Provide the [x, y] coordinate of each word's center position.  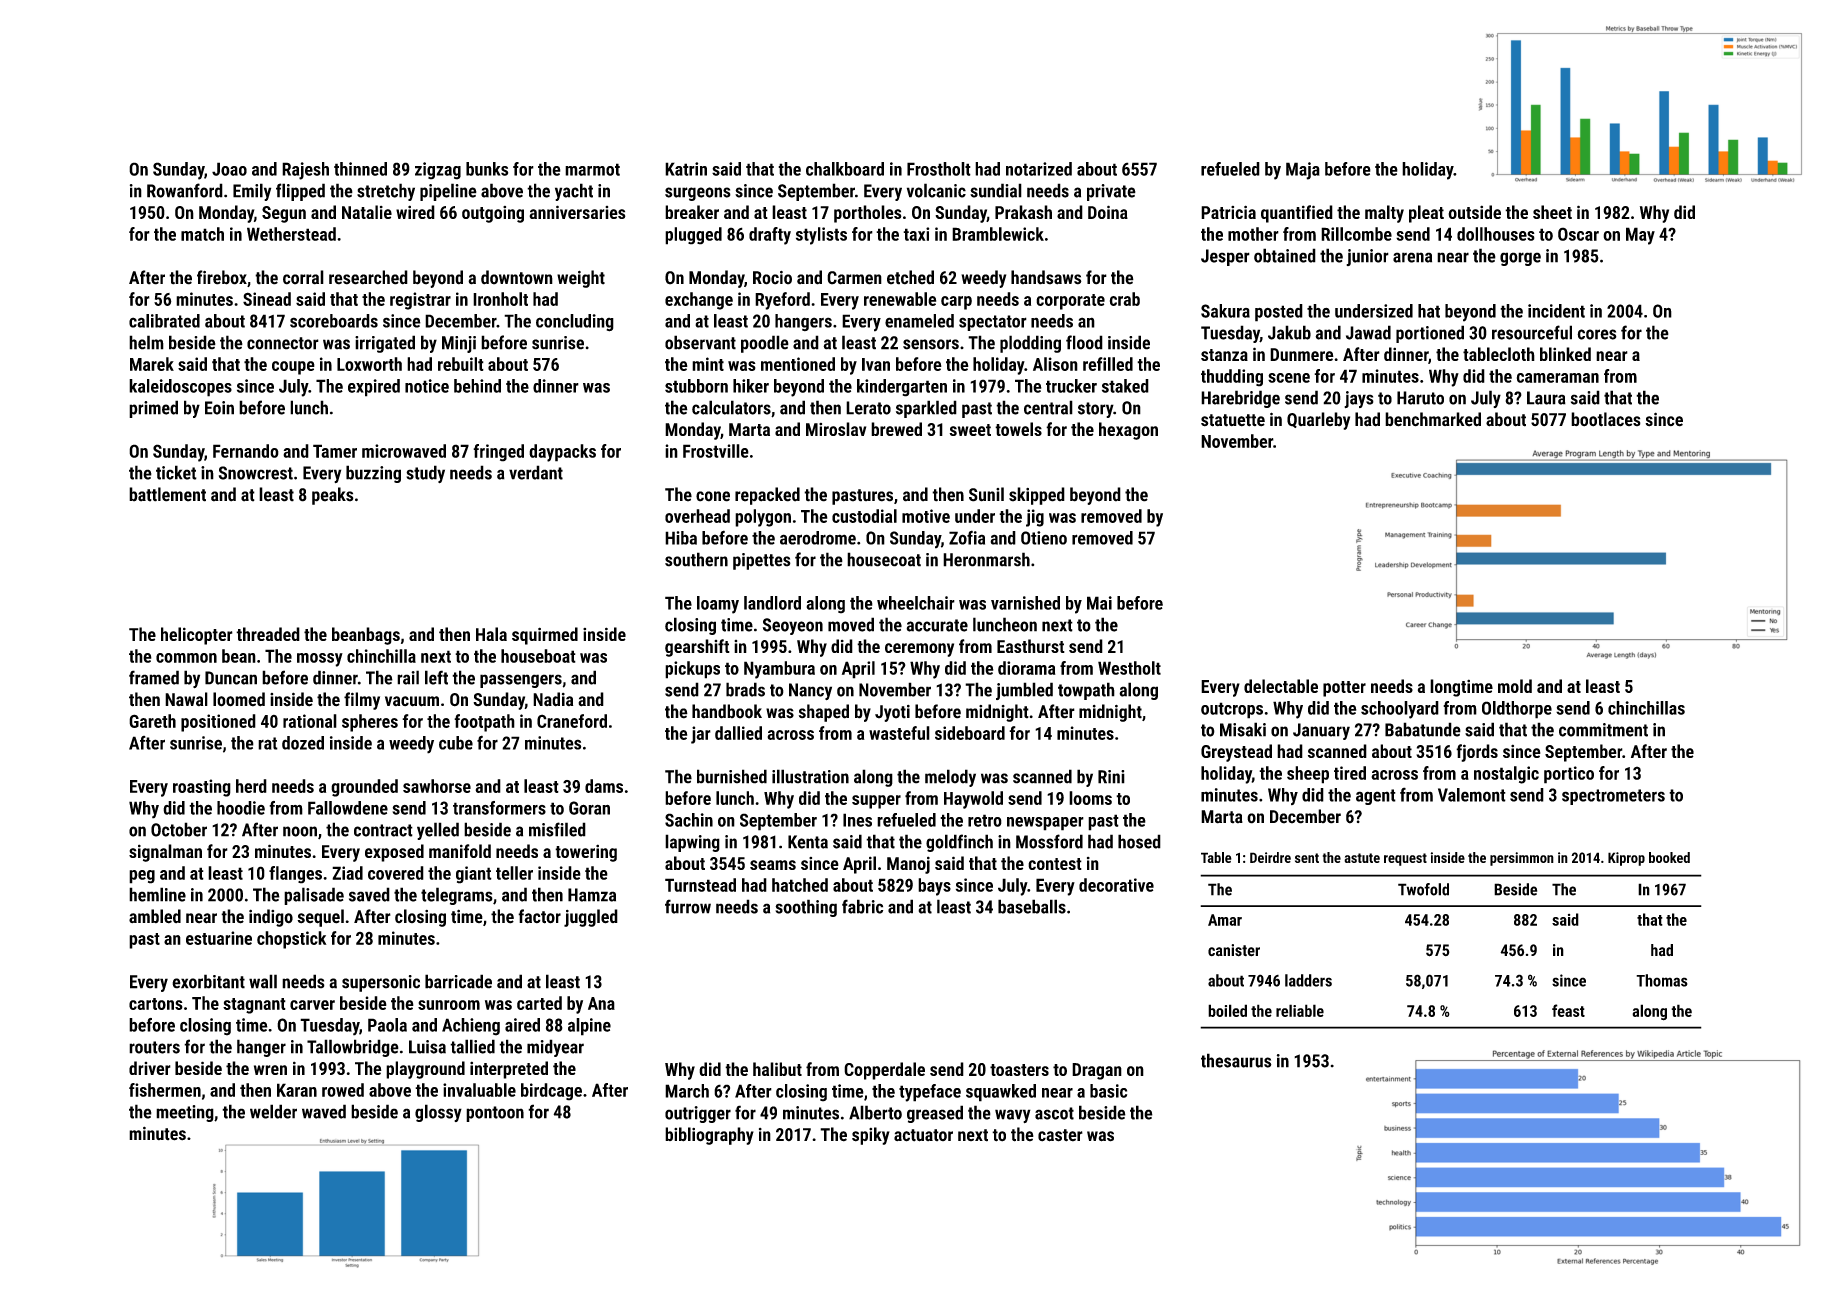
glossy [438, 1113]
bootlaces [1606, 419]
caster [1060, 1135]
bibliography [709, 1136]
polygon [763, 518]
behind [477, 386]
